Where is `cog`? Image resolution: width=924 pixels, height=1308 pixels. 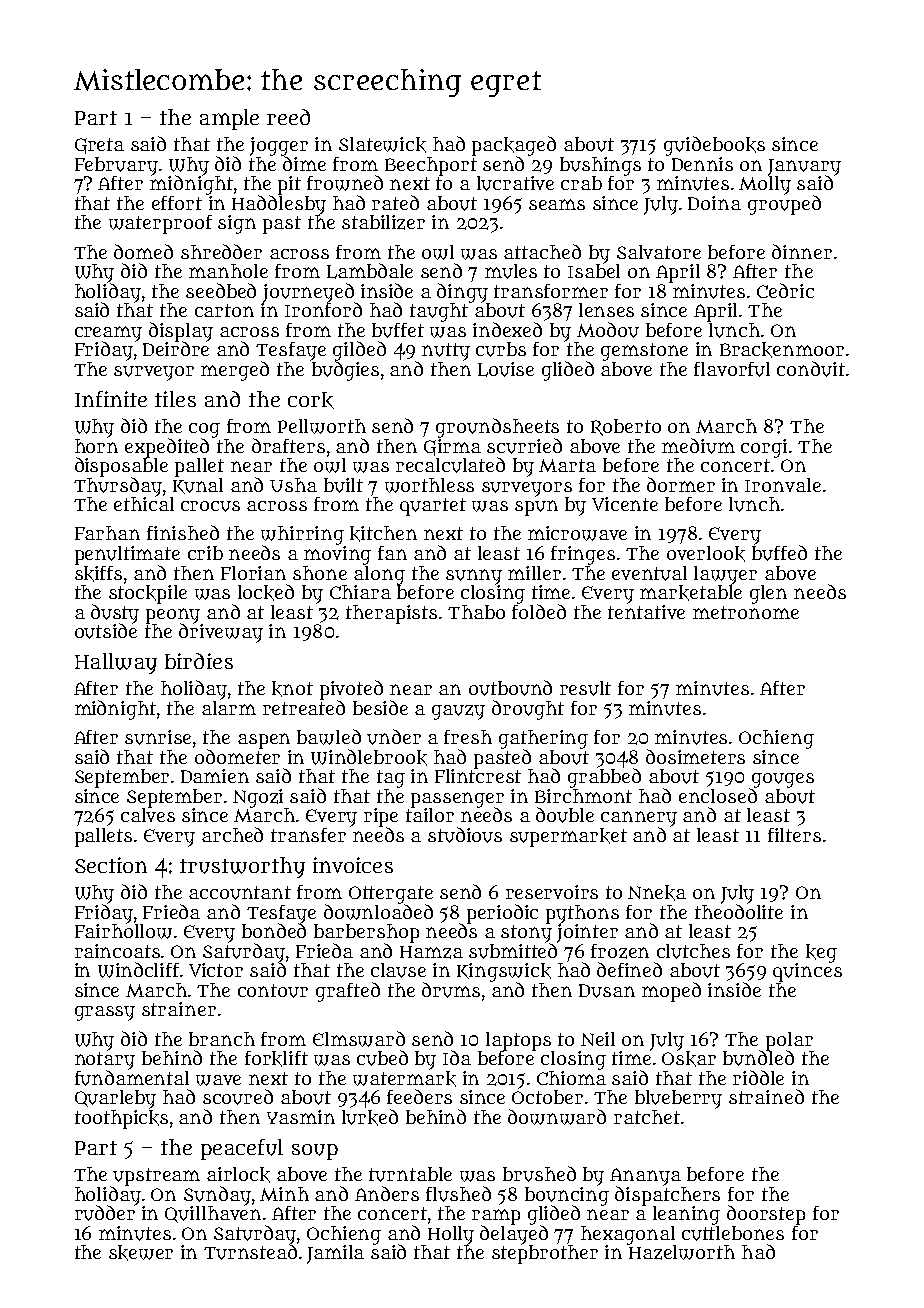
cog is located at coordinates (204, 430).
